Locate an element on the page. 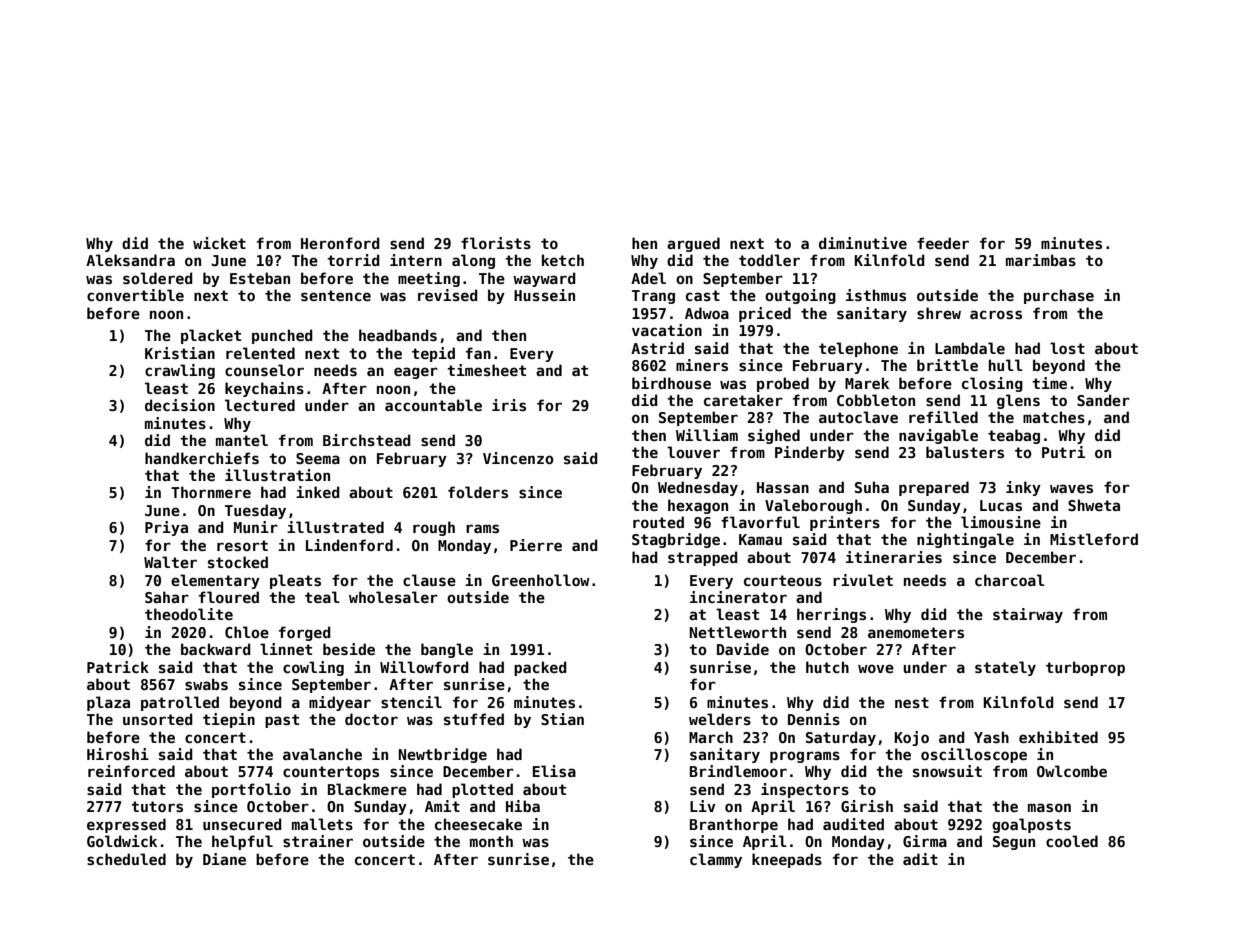 This document has width=1233, height=952. Yash is located at coordinates (991, 737).
